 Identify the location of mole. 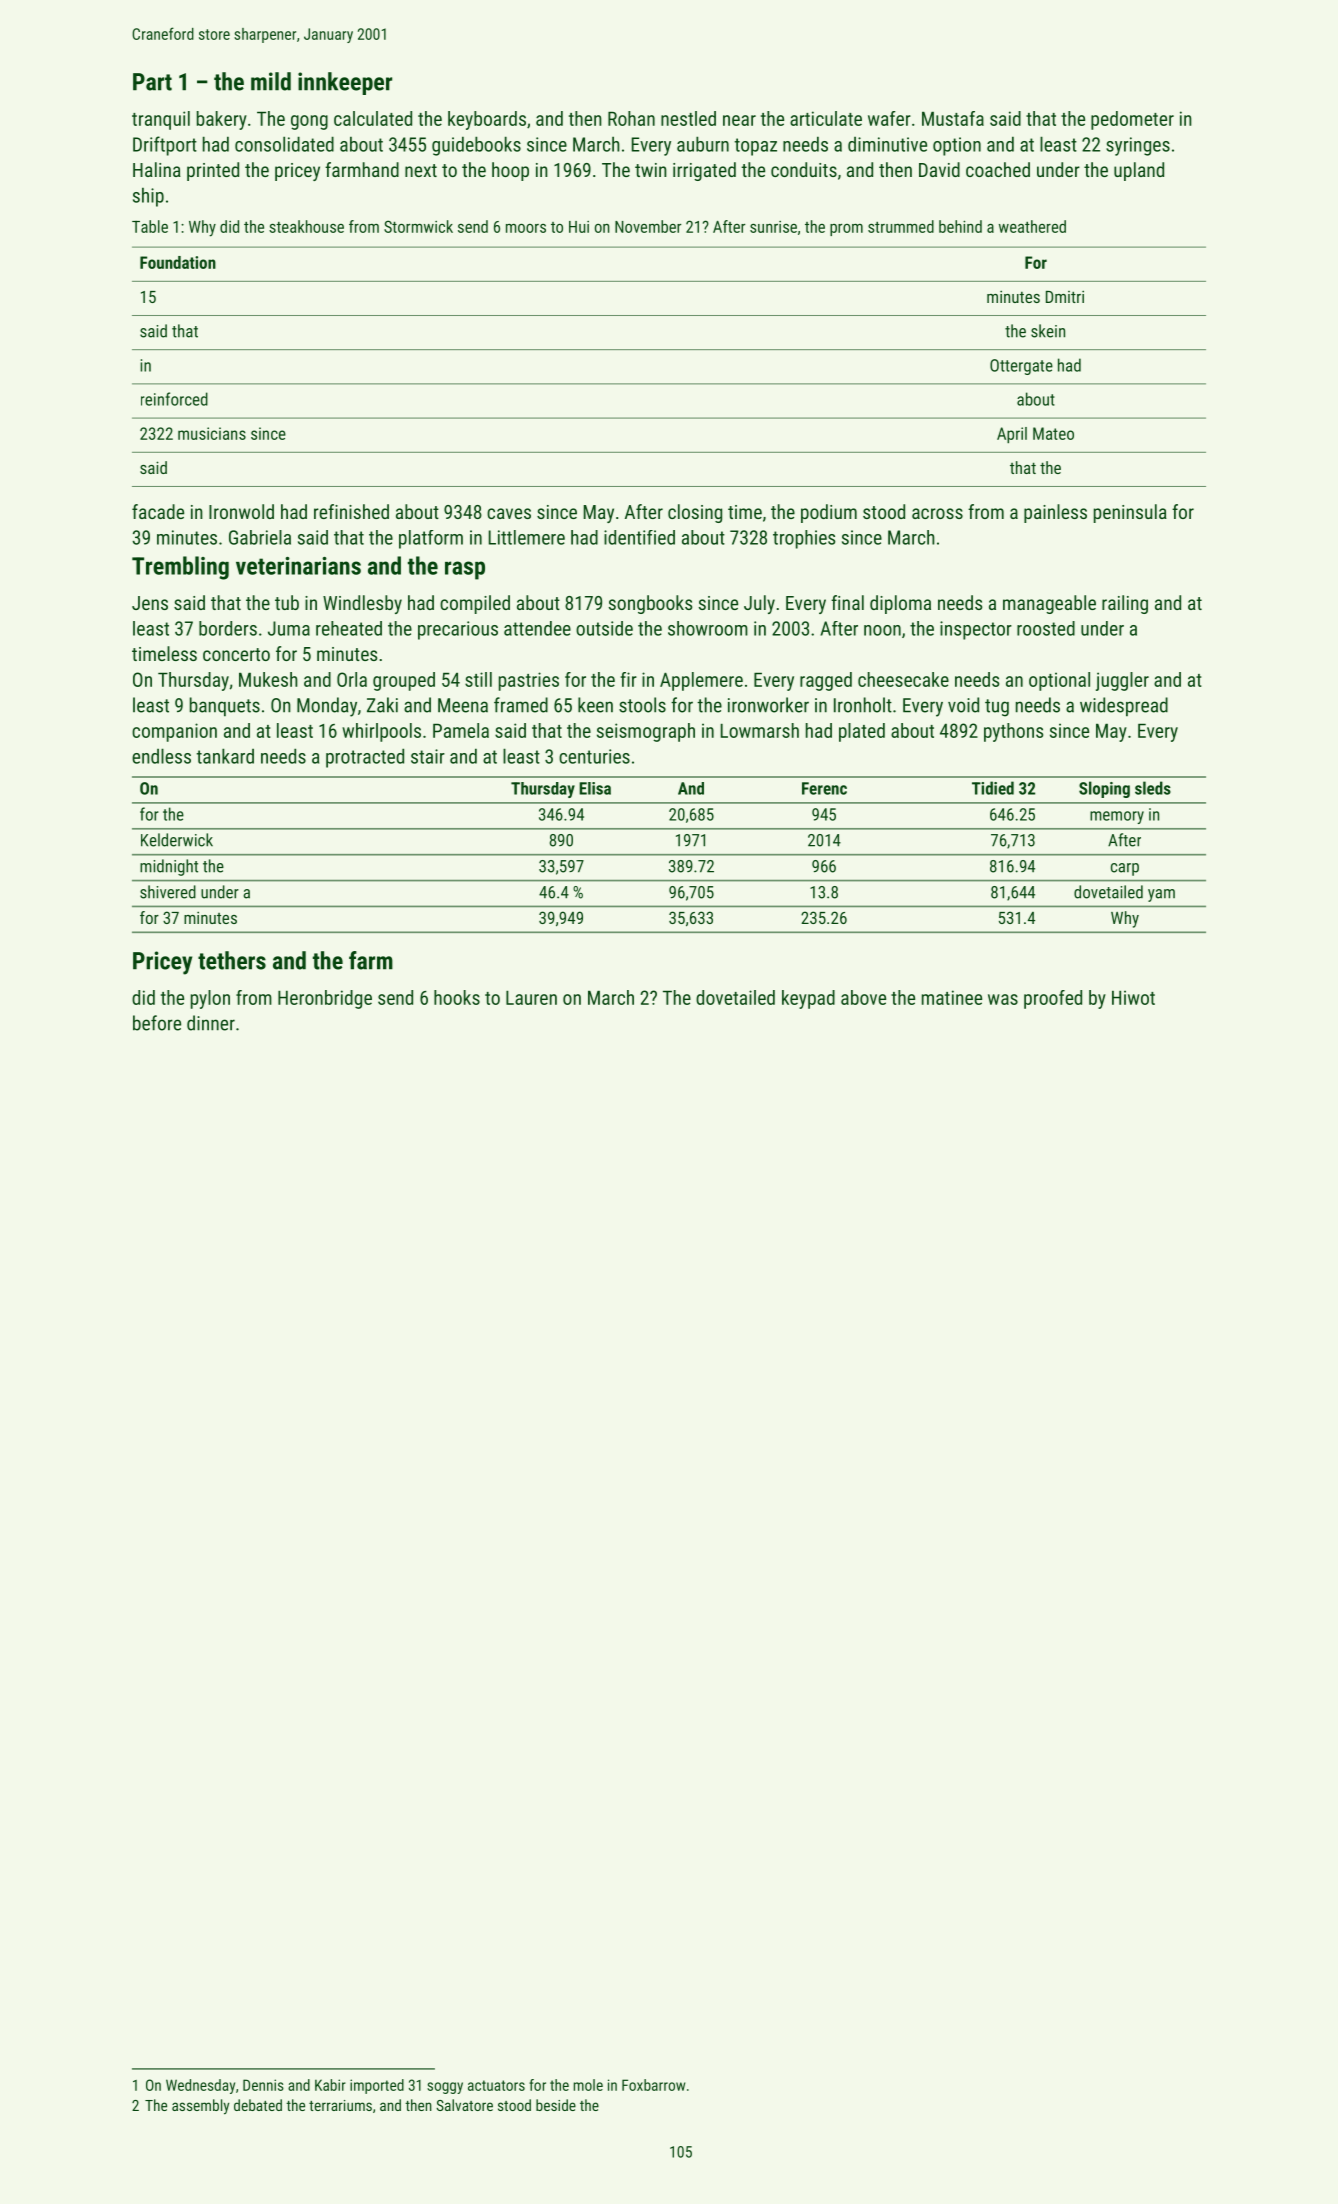
(588, 2085).
